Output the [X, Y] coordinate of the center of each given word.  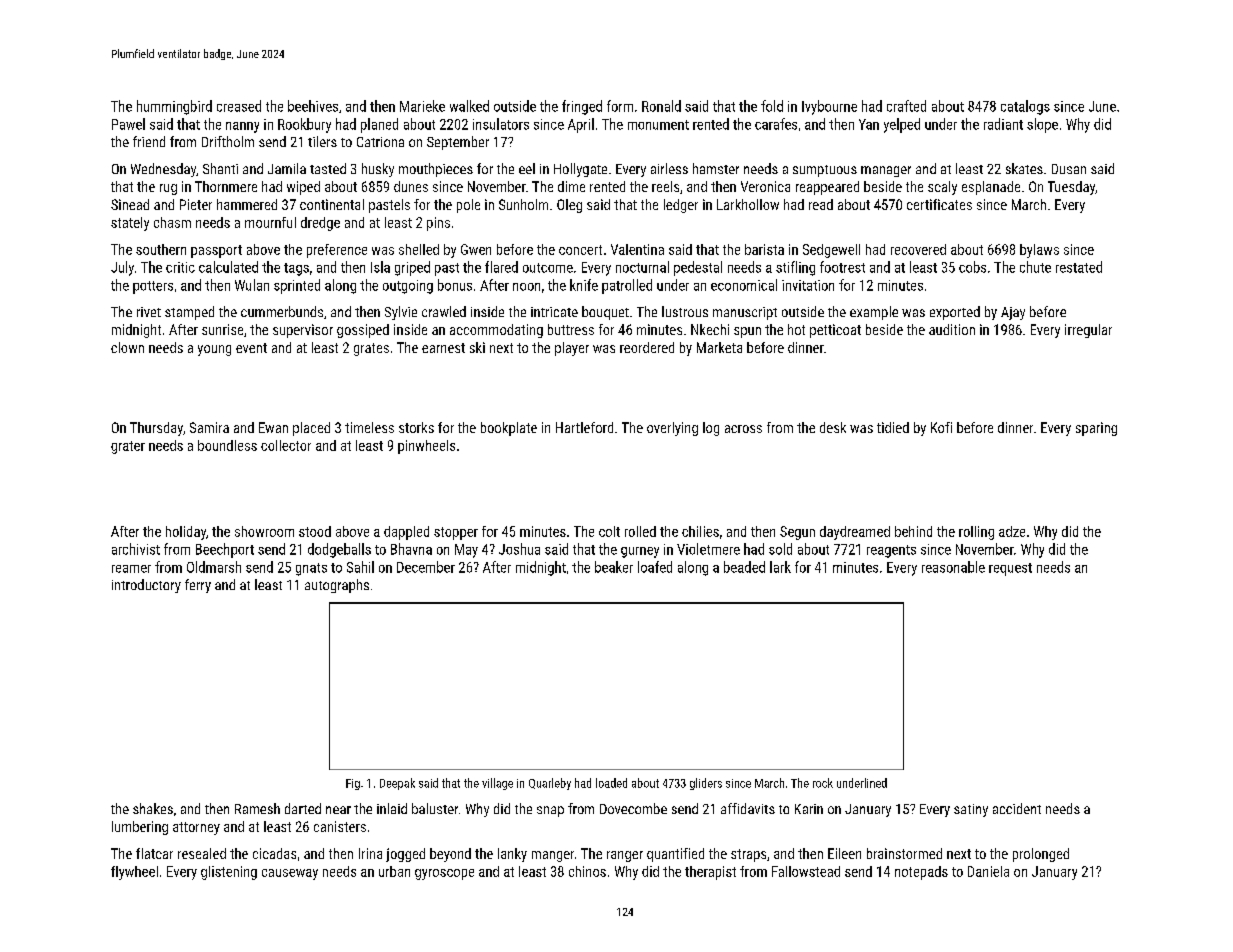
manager [886, 171]
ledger [681, 206]
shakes [153, 808]
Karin [809, 809]
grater [128, 447]
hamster [716, 168]
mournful [270, 222]
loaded [611, 783]
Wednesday [163, 170]
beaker [614, 567]
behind [913, 531]
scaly [942, 188]
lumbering [140, 828]
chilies [700, 531]
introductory [146, 586]
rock [823, 783]
